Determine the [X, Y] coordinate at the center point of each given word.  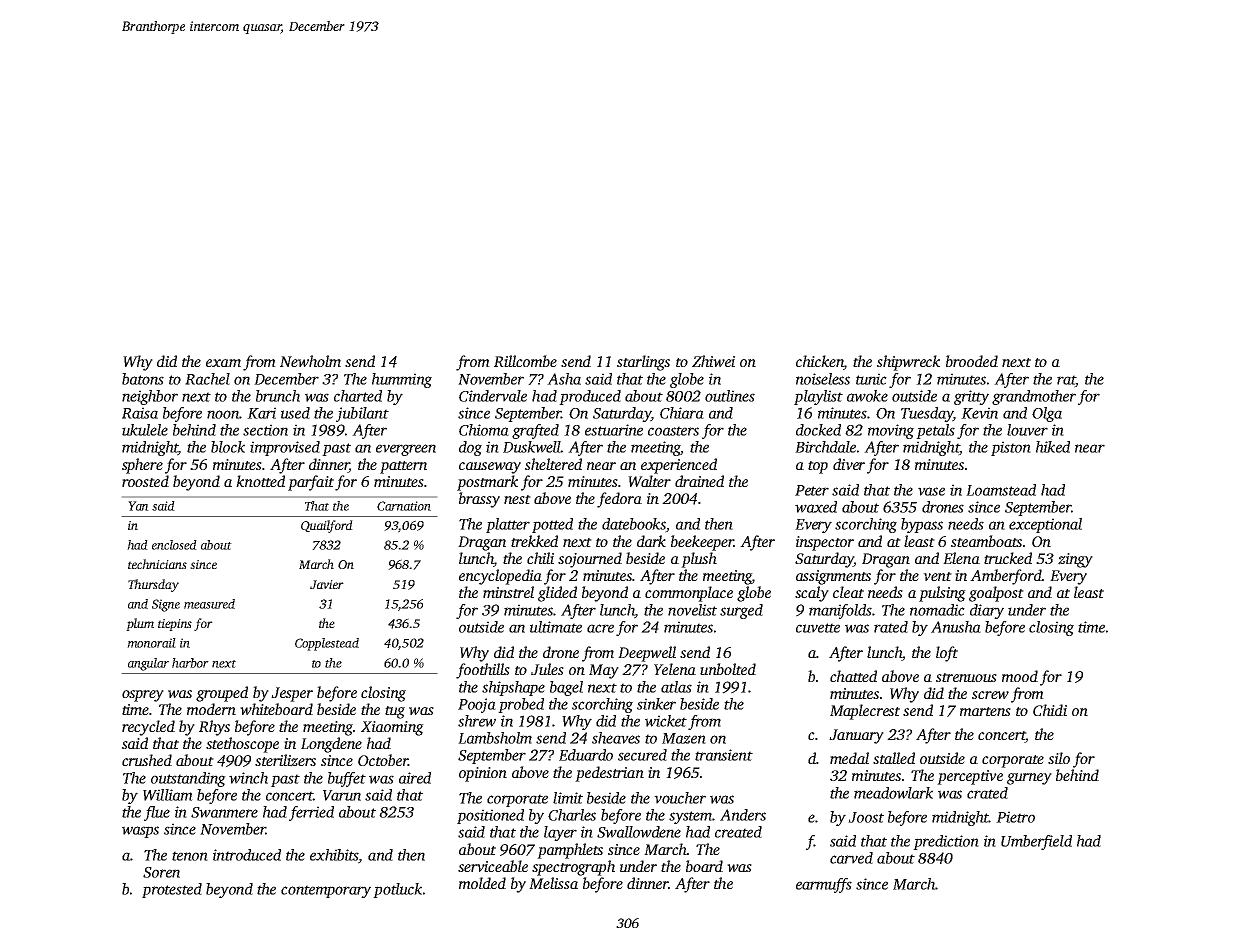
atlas [676, 687]
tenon [190, 856]
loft [947, 654]
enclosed [174, 545]
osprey [143, 696]
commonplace [689, 594]
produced [590, 397]
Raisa [140, 413]
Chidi [1050, 710]
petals [935, 431]
